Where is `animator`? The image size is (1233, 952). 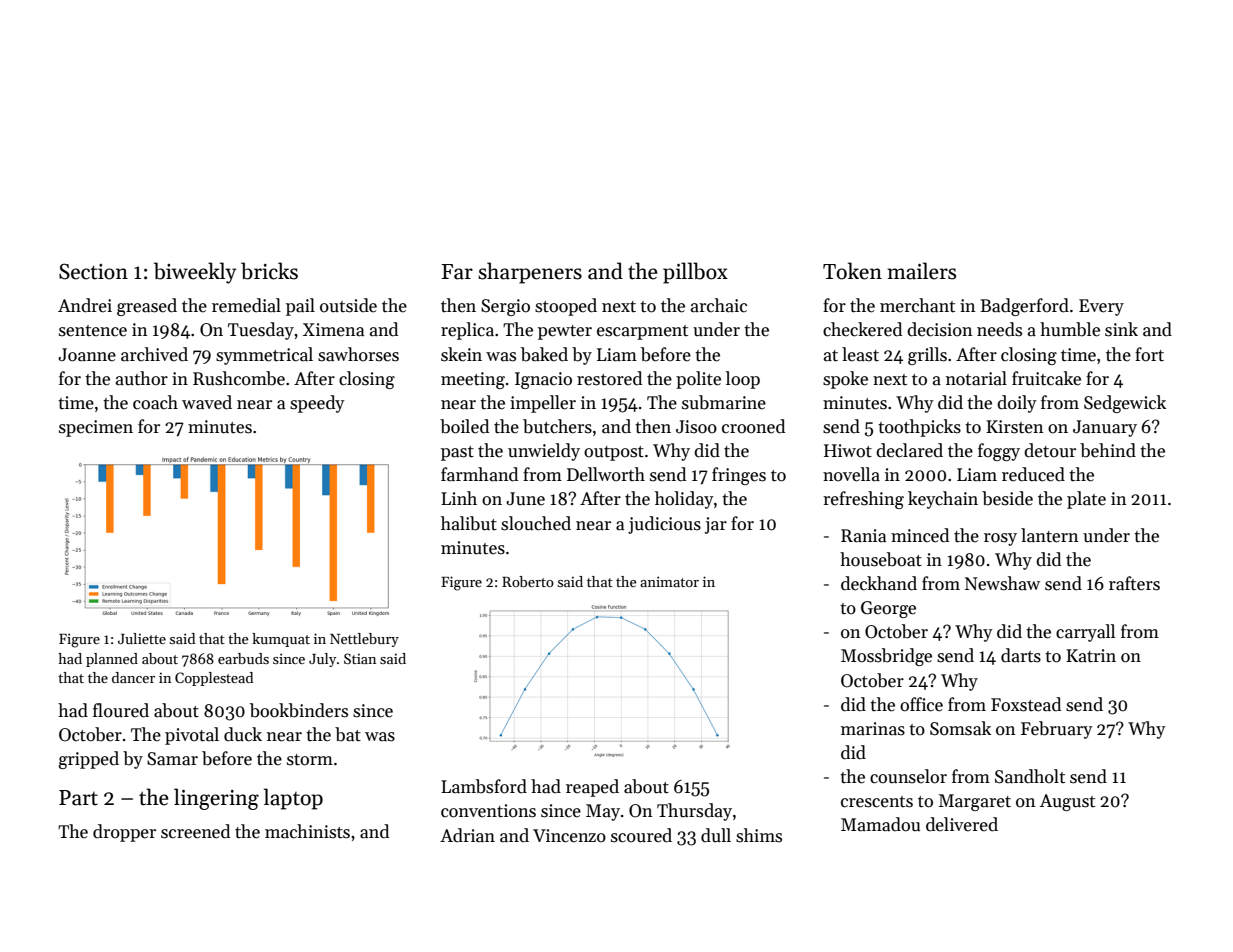
animator is located at coordinates (669, 581).
